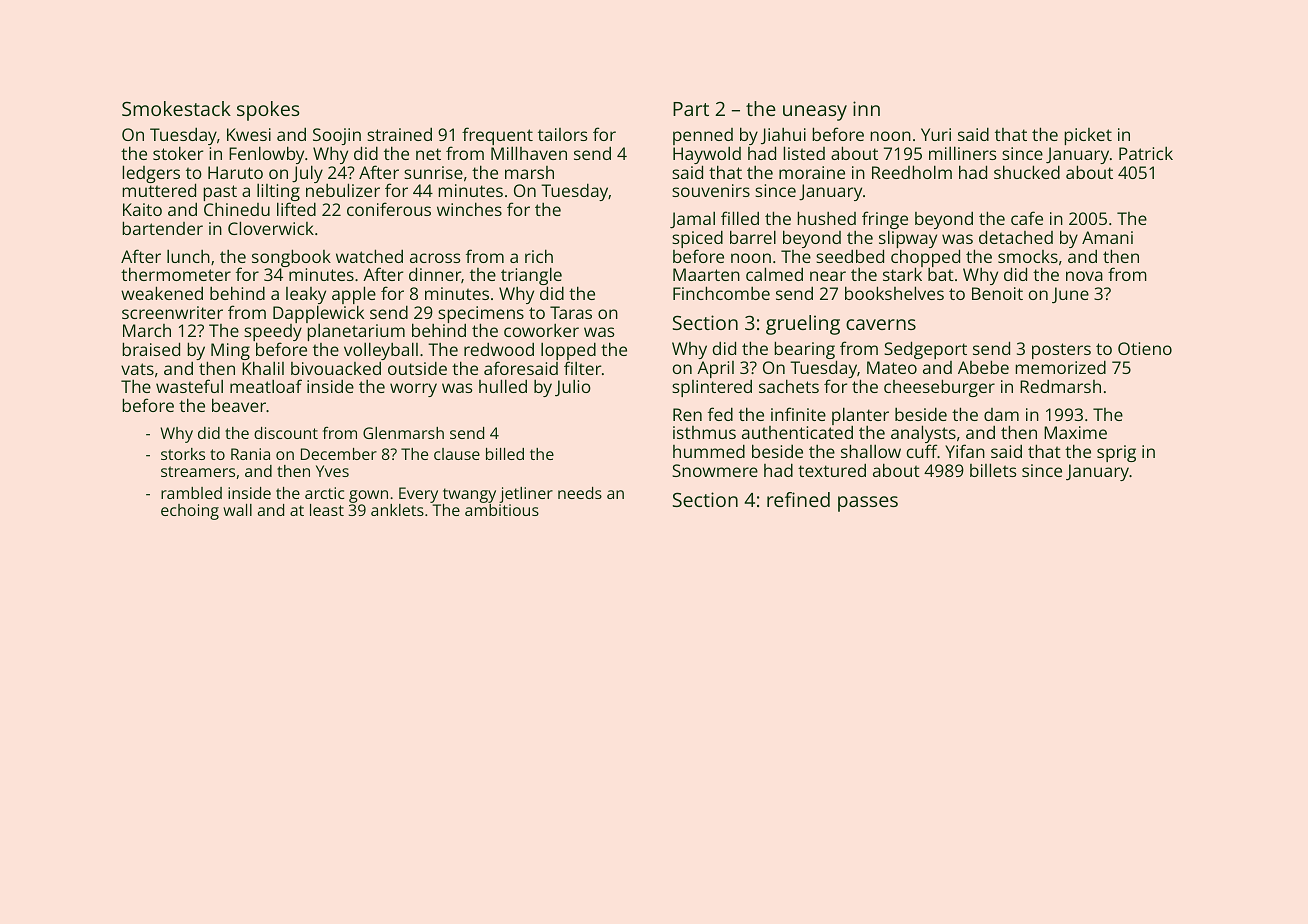  What do you see at coordinates (1075, 432) in the image?
I see `Maxime` at bounding box center [1075, 432].
